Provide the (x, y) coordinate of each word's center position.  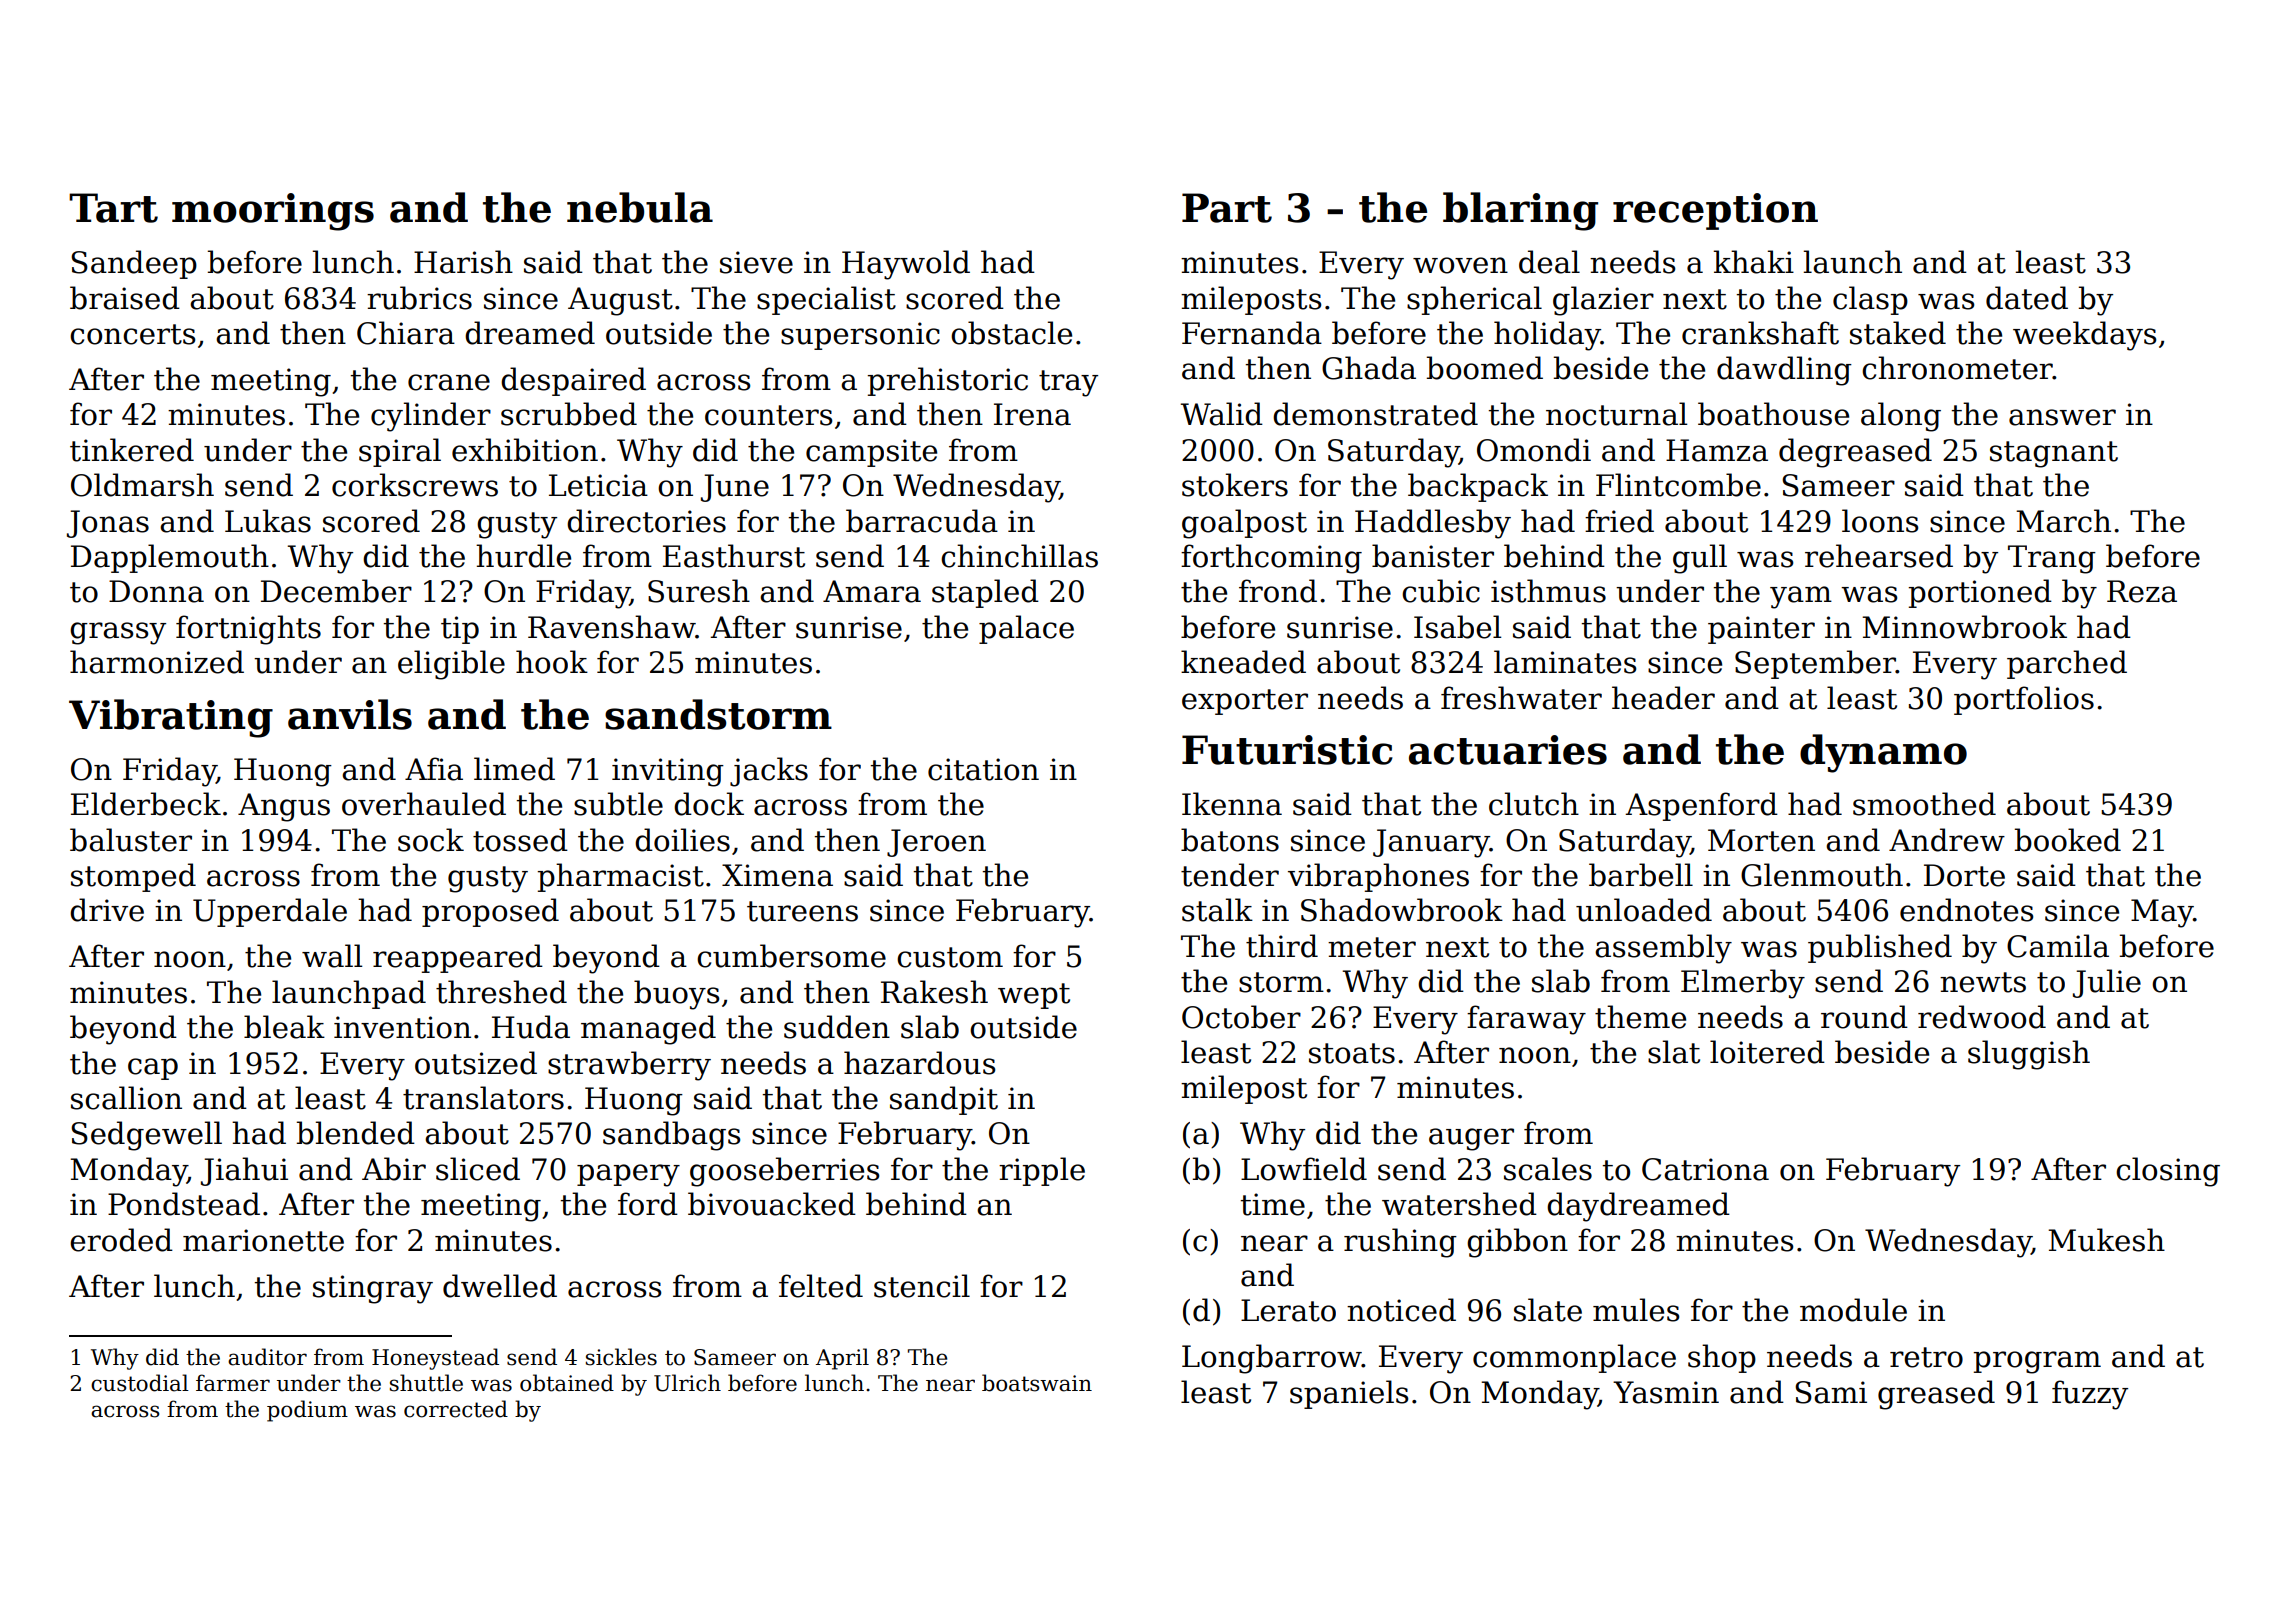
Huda (531, 1027)
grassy (118, 633)
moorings (273, 212)
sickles (621, 1357)
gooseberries (784, 1172)
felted (821, 1286)
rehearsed (1879, 556)
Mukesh (2106, 1240)
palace (1026, 629)
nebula (640, 207)
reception (1715, 211)
